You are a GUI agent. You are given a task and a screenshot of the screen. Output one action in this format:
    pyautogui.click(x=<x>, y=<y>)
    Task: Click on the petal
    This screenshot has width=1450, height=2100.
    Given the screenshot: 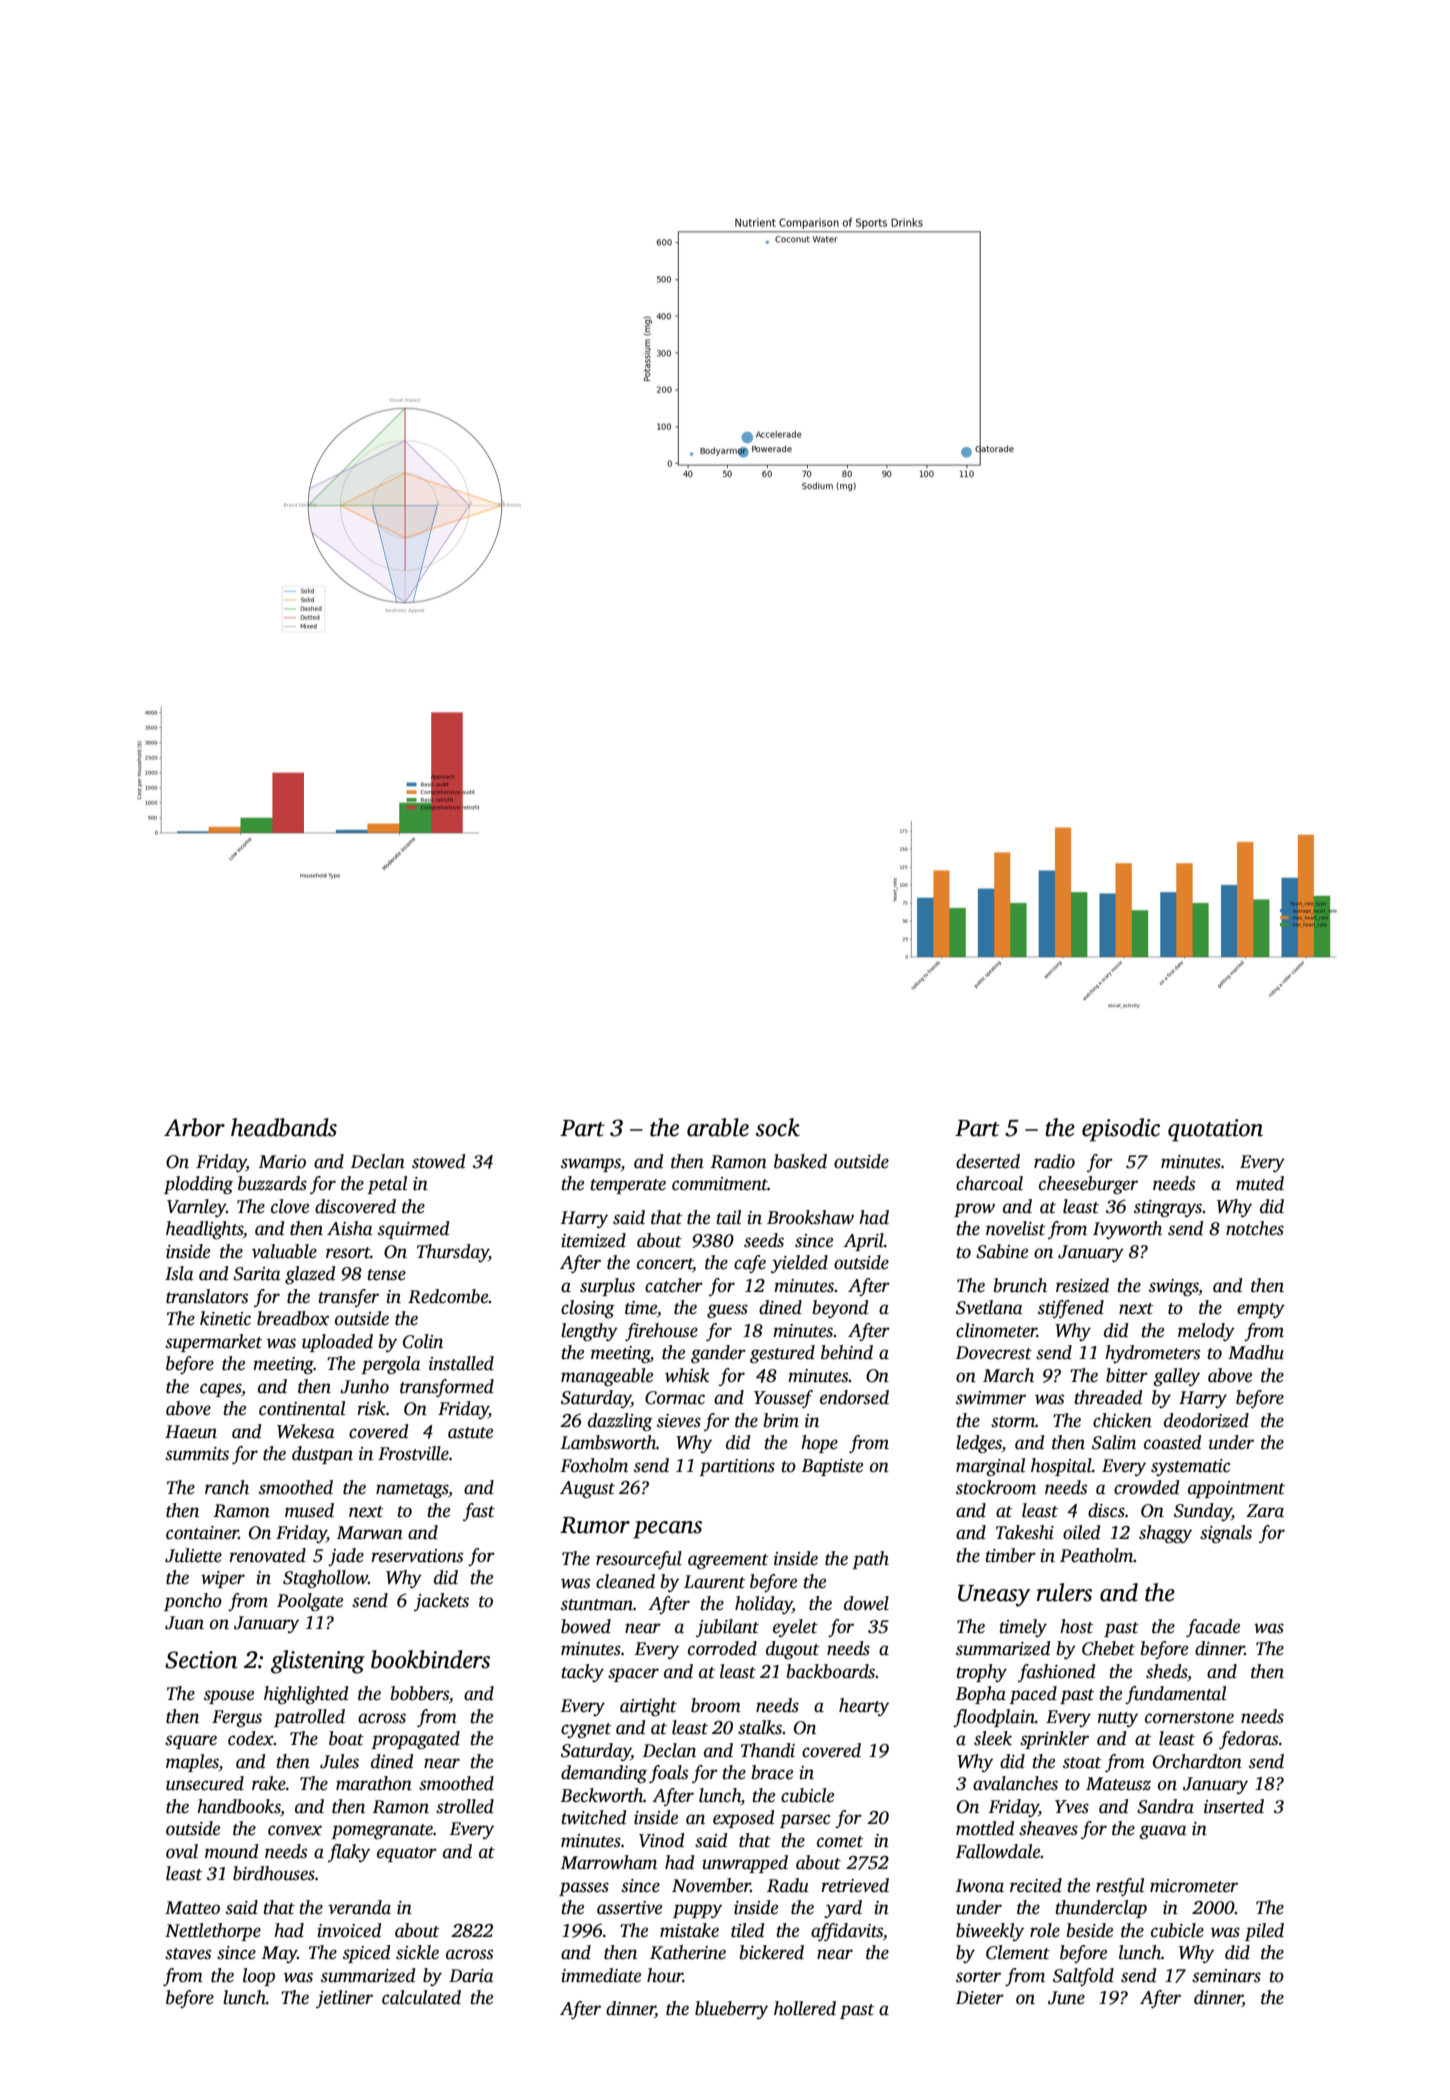 What is the action you would take?
    pyautogui.click(x=387, y=1185)
